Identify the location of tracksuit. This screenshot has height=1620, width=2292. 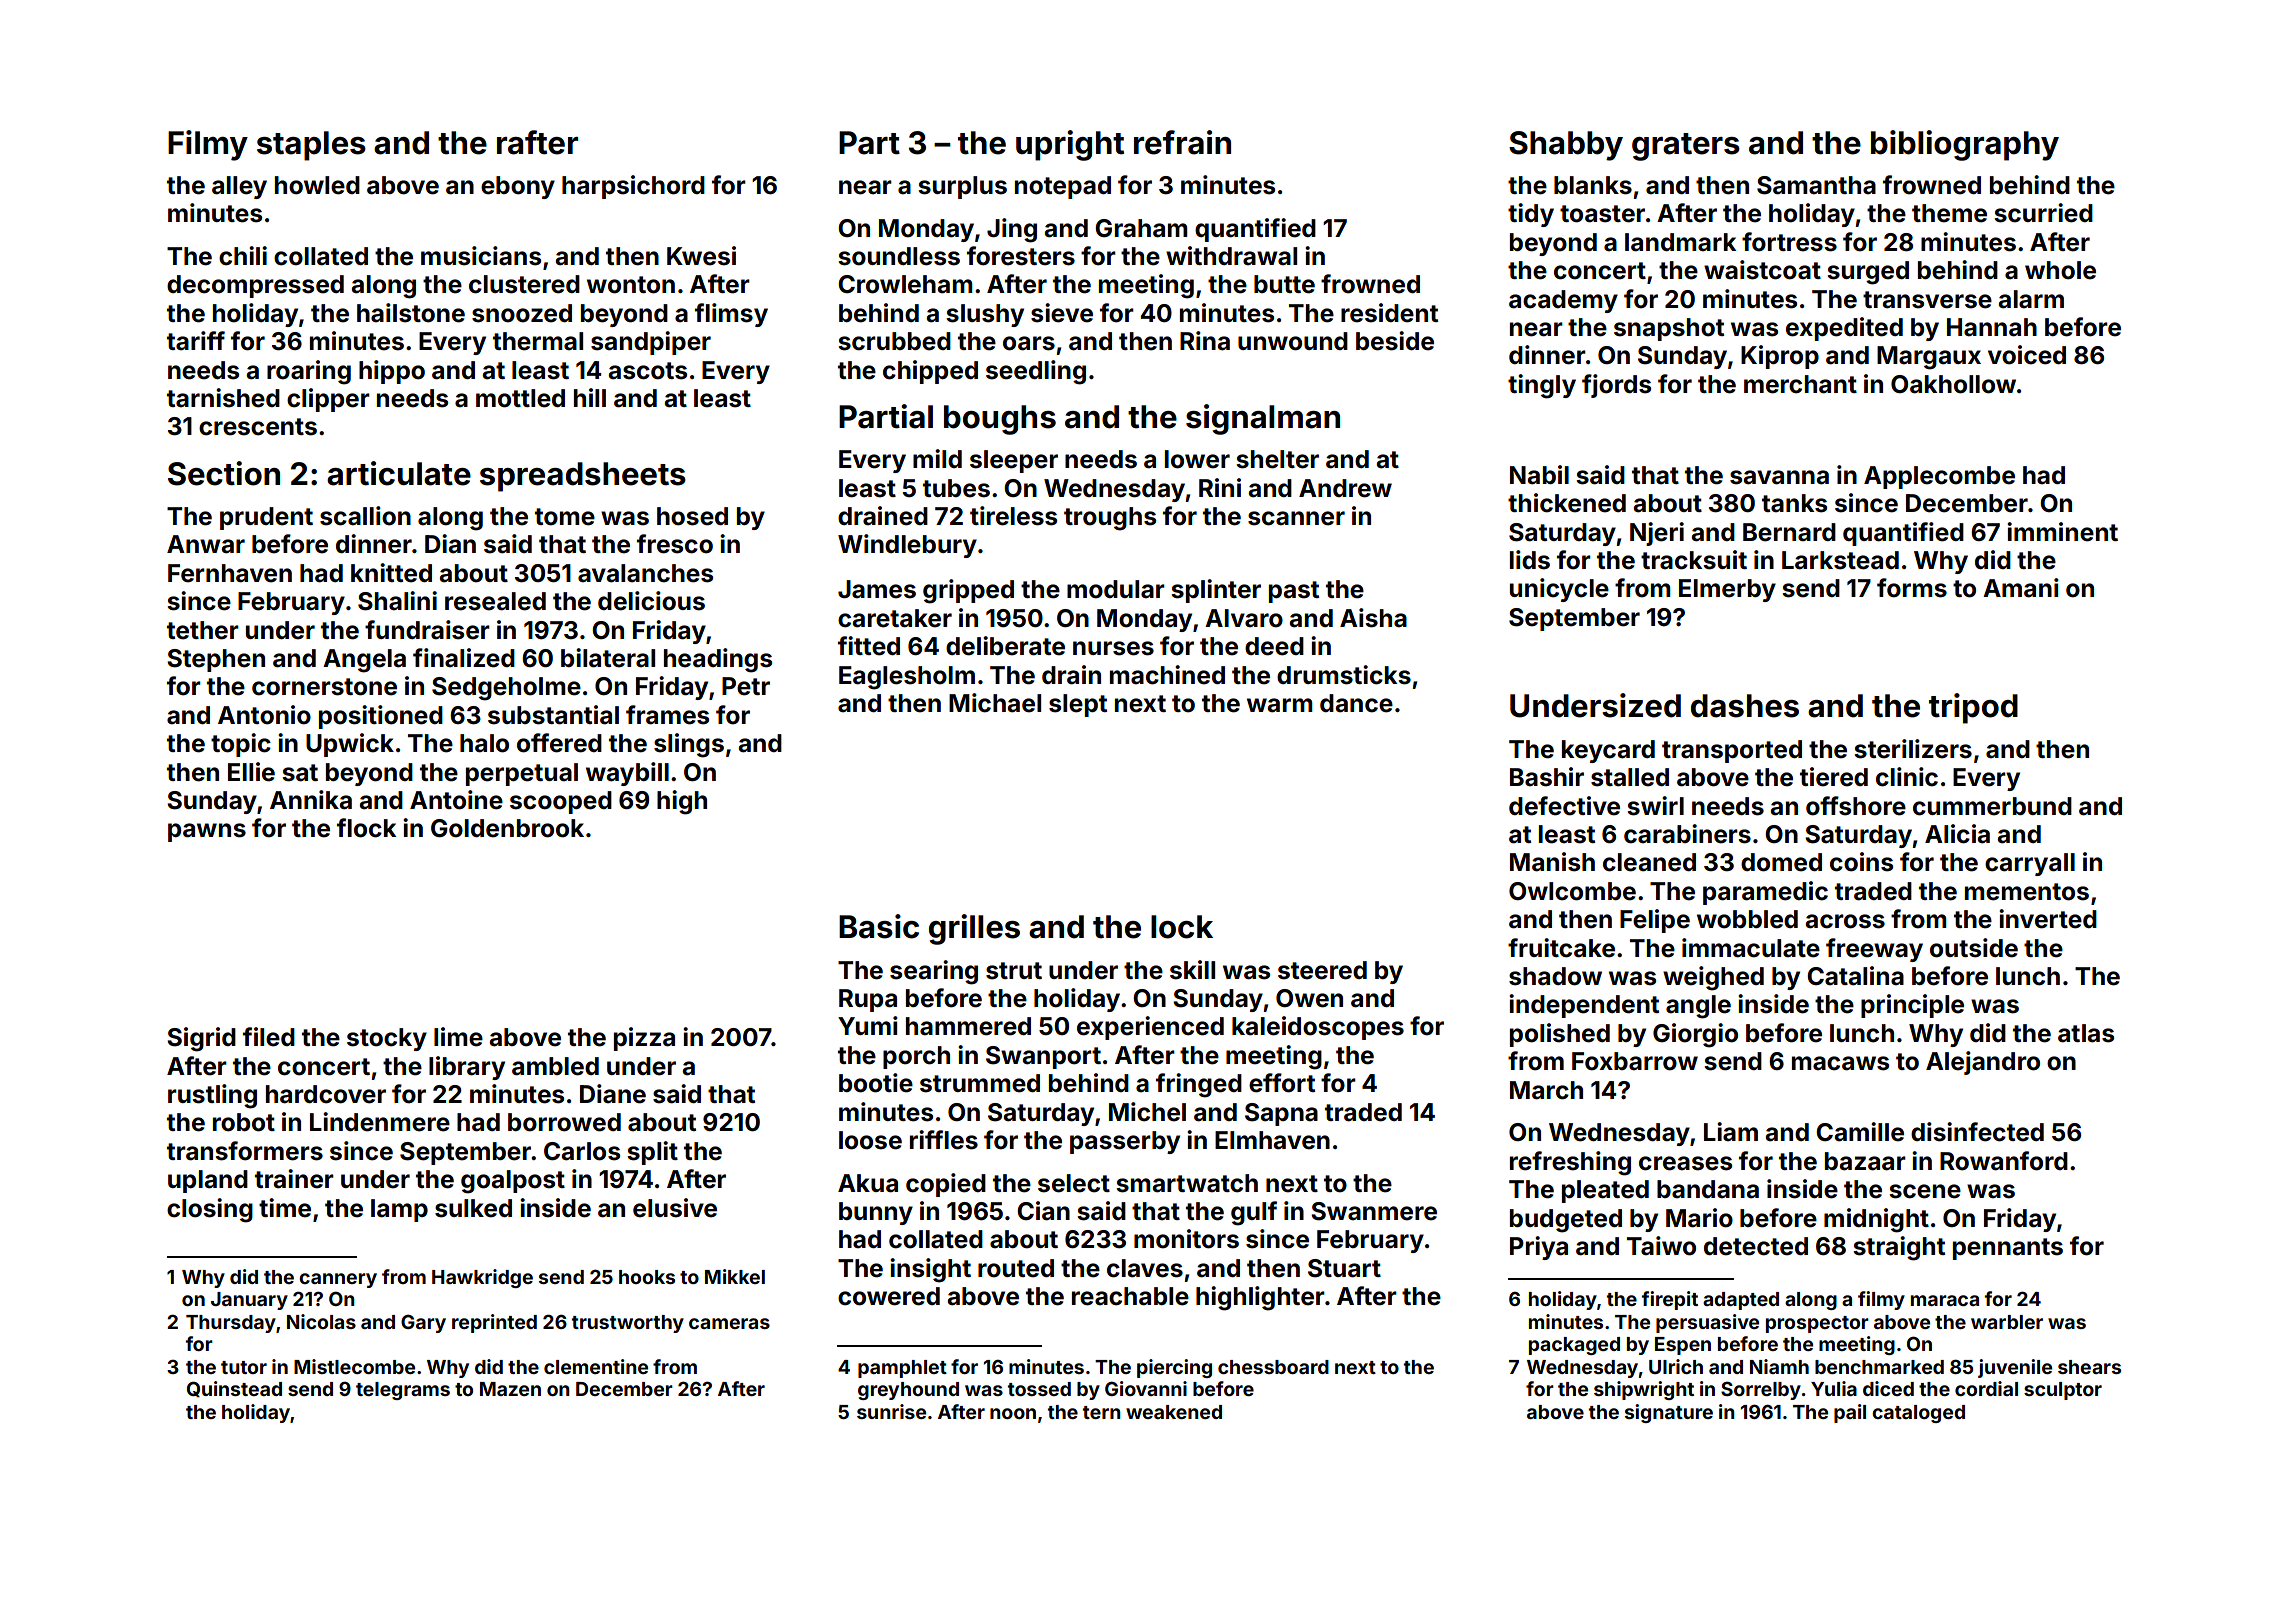
(1694, 560).
